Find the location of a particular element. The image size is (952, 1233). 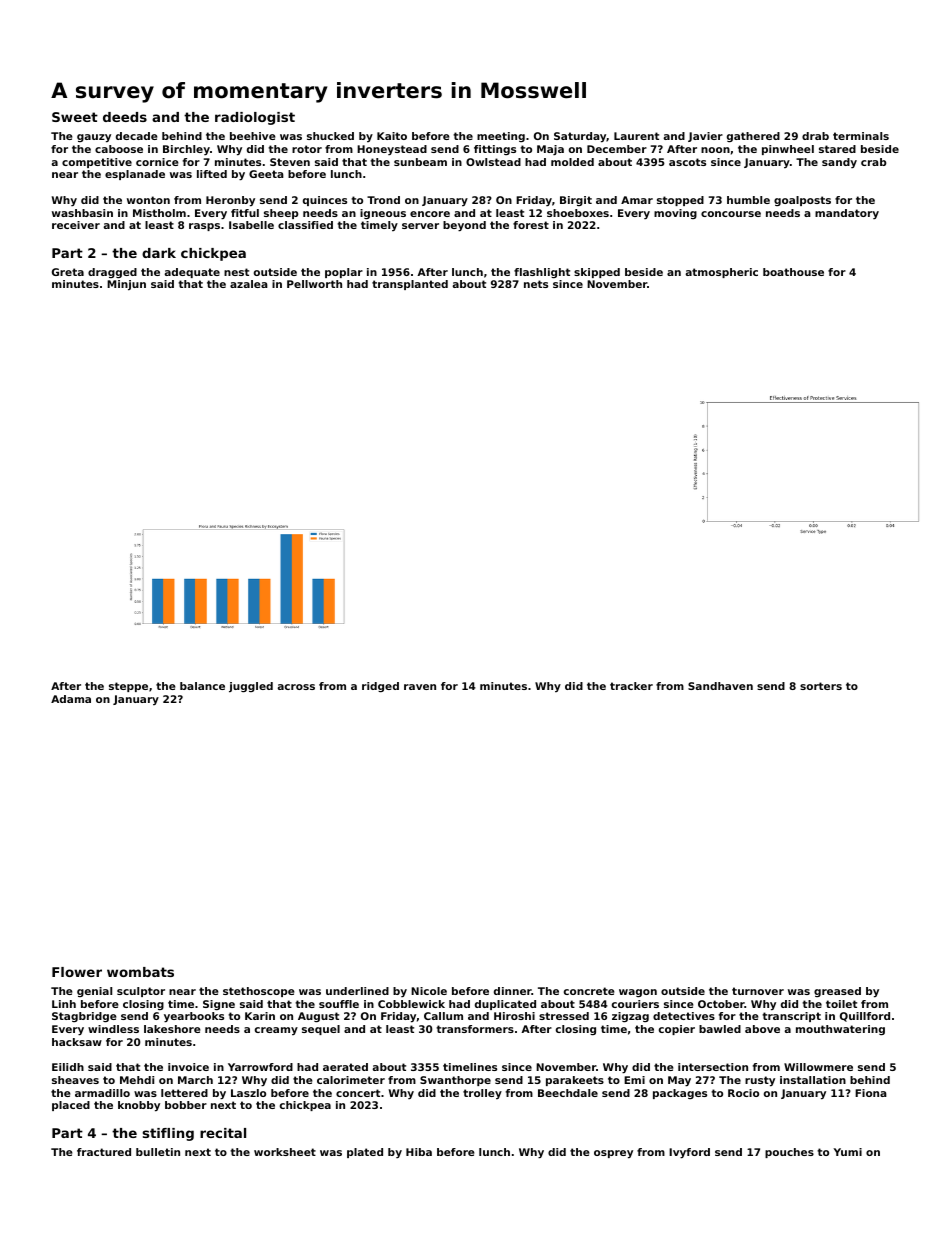

Minjun is located at coordinates (126, 285).
